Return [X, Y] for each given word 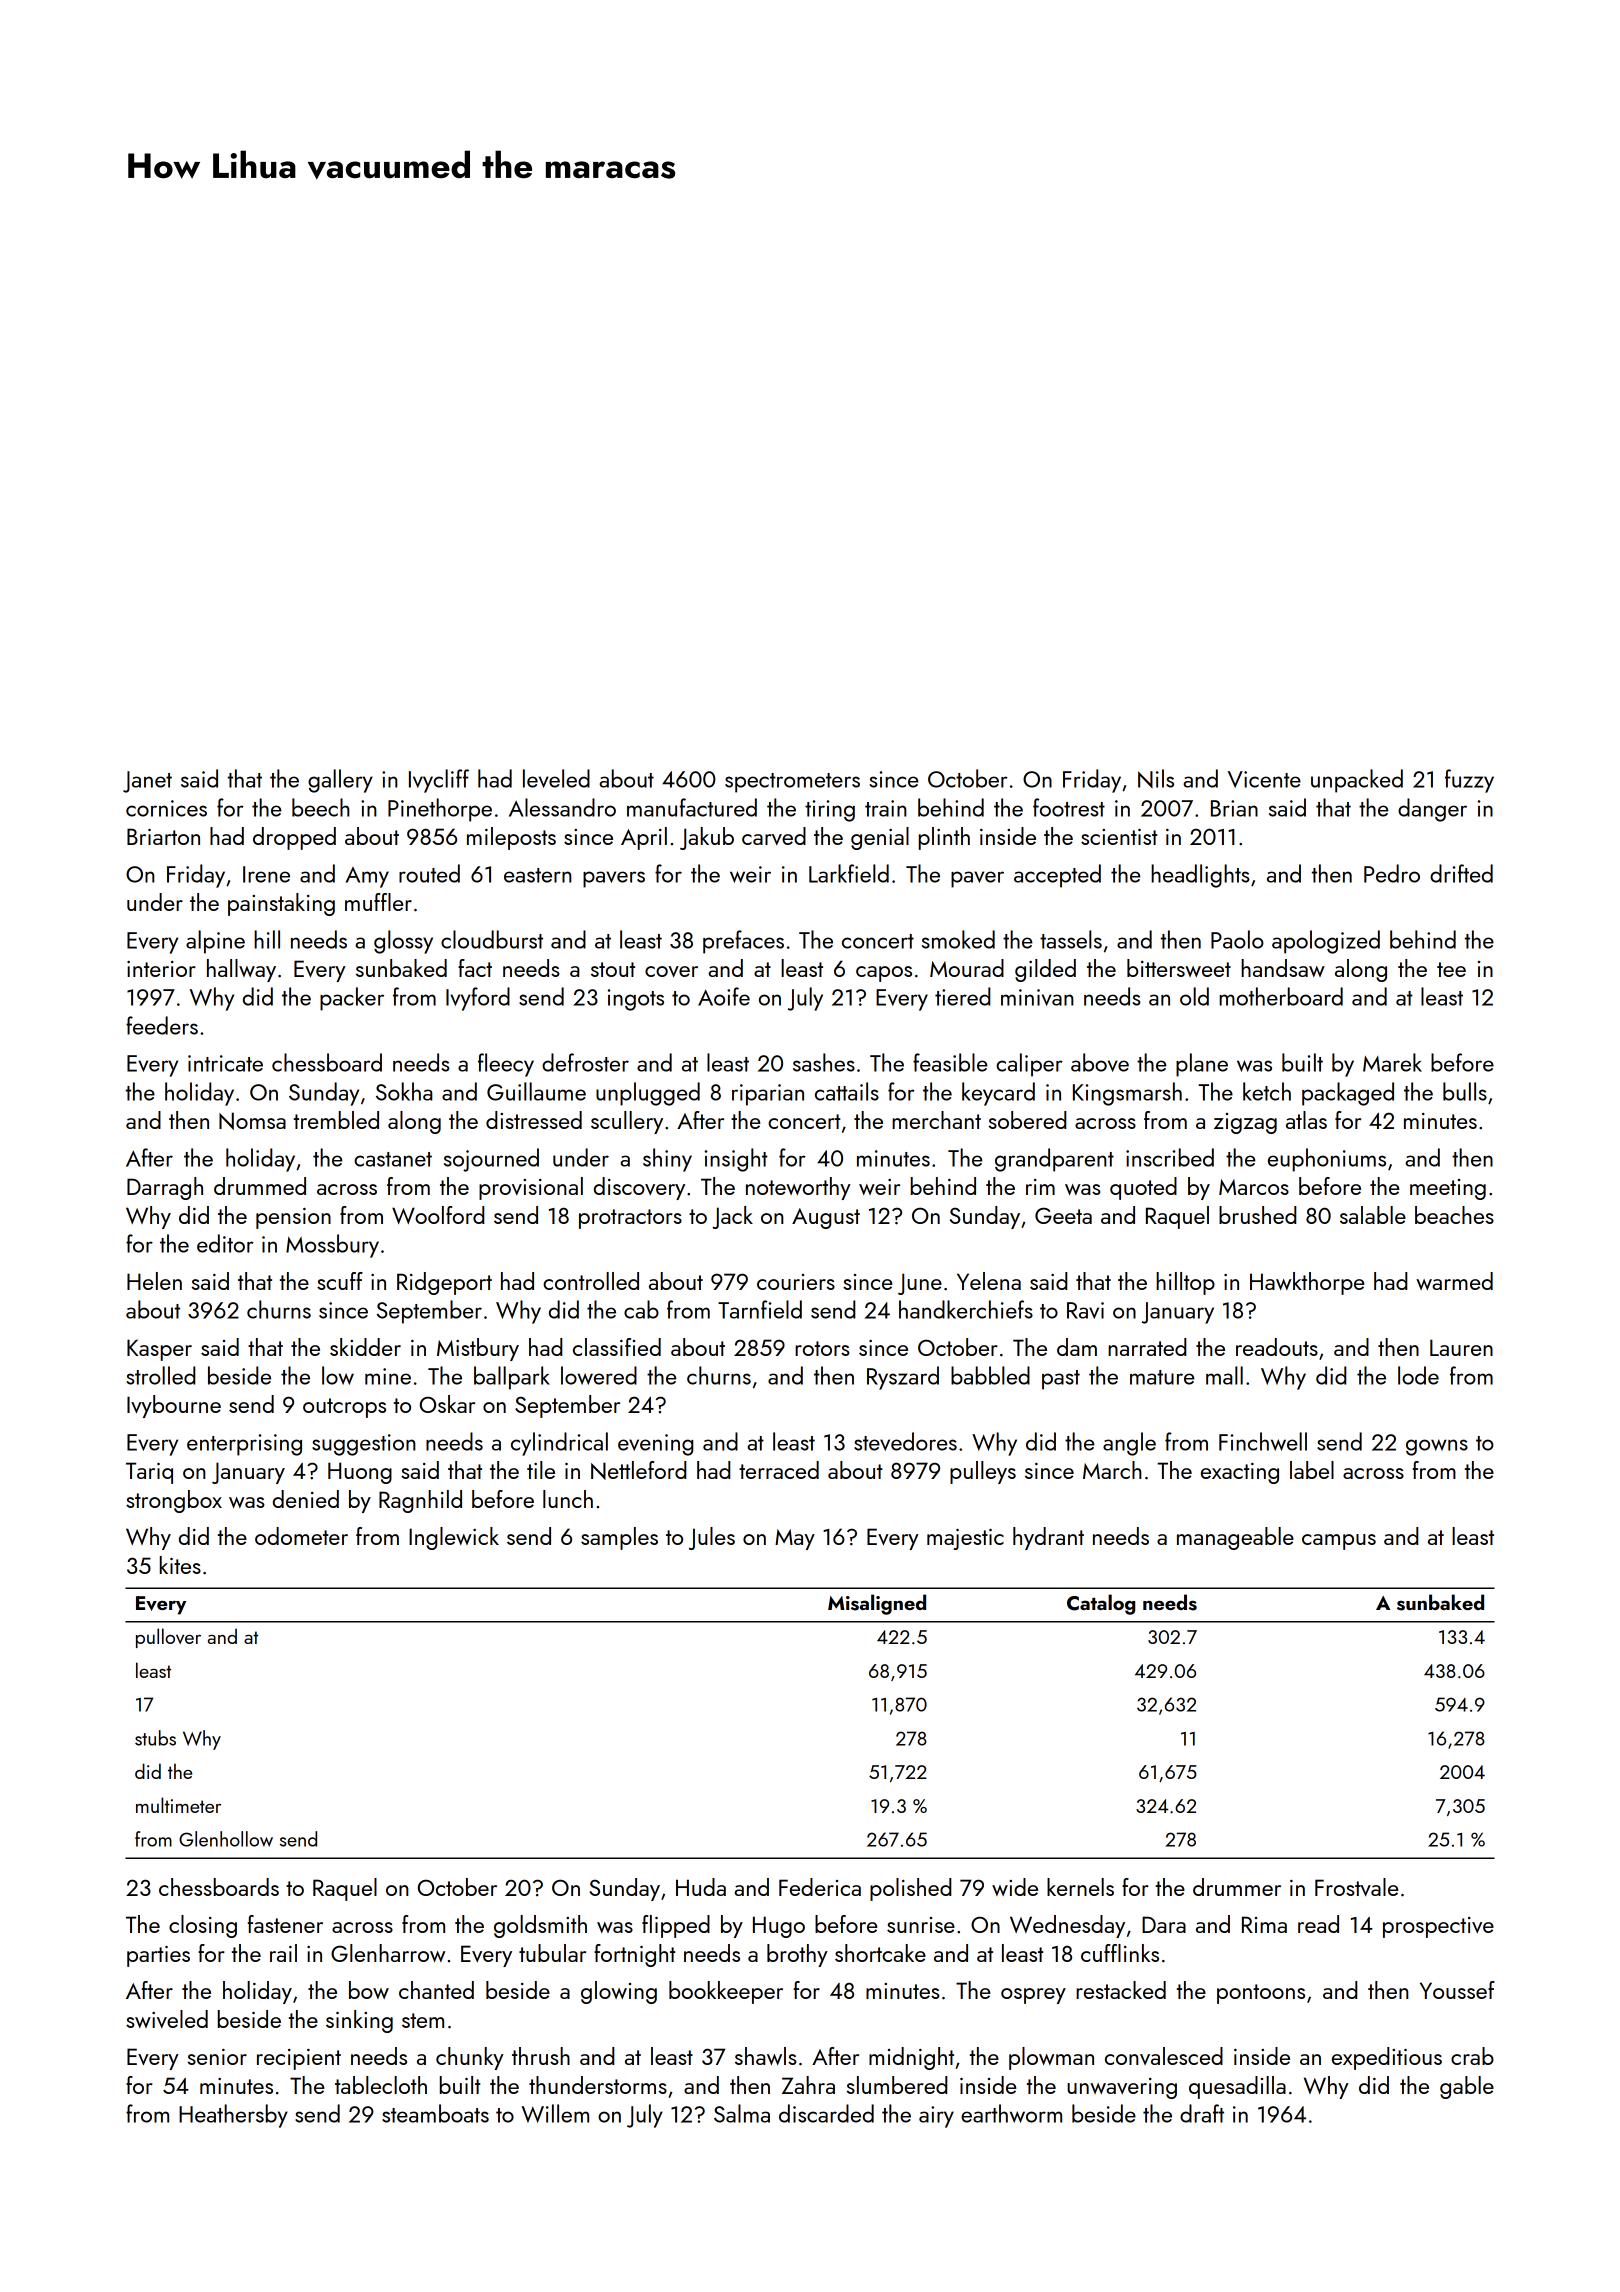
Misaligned [877, 1604]
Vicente [1264, 779]
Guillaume [536, 1091]
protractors [630, 1219]
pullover [168, 1638]
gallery [340, 781]
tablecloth [381, 2085]
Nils [1156, 778]
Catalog [1101, 1604]
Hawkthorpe [1307, 1283]
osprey [1033, 1996]
